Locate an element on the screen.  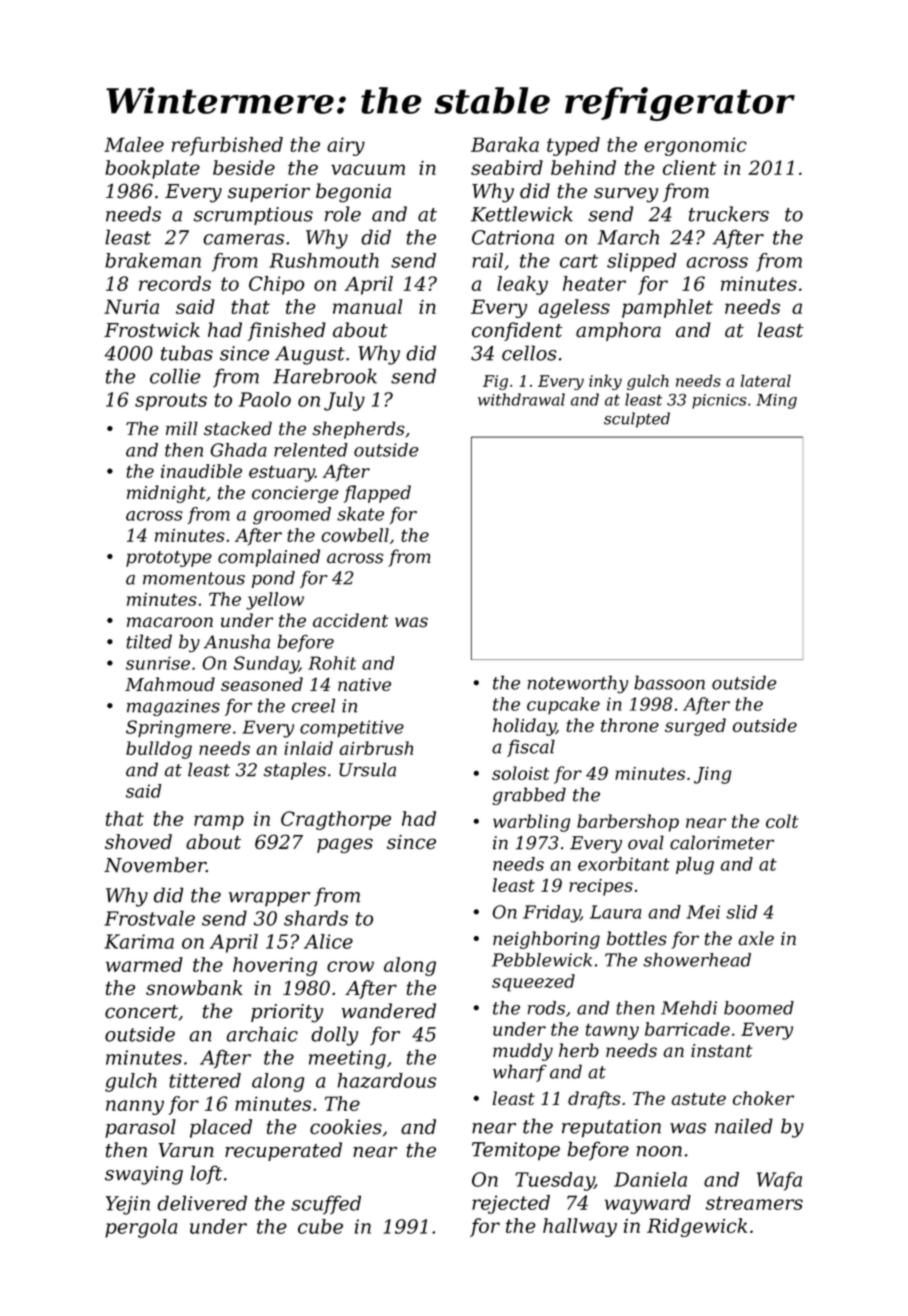
ergonomic is located at coordinates (695, 146).
